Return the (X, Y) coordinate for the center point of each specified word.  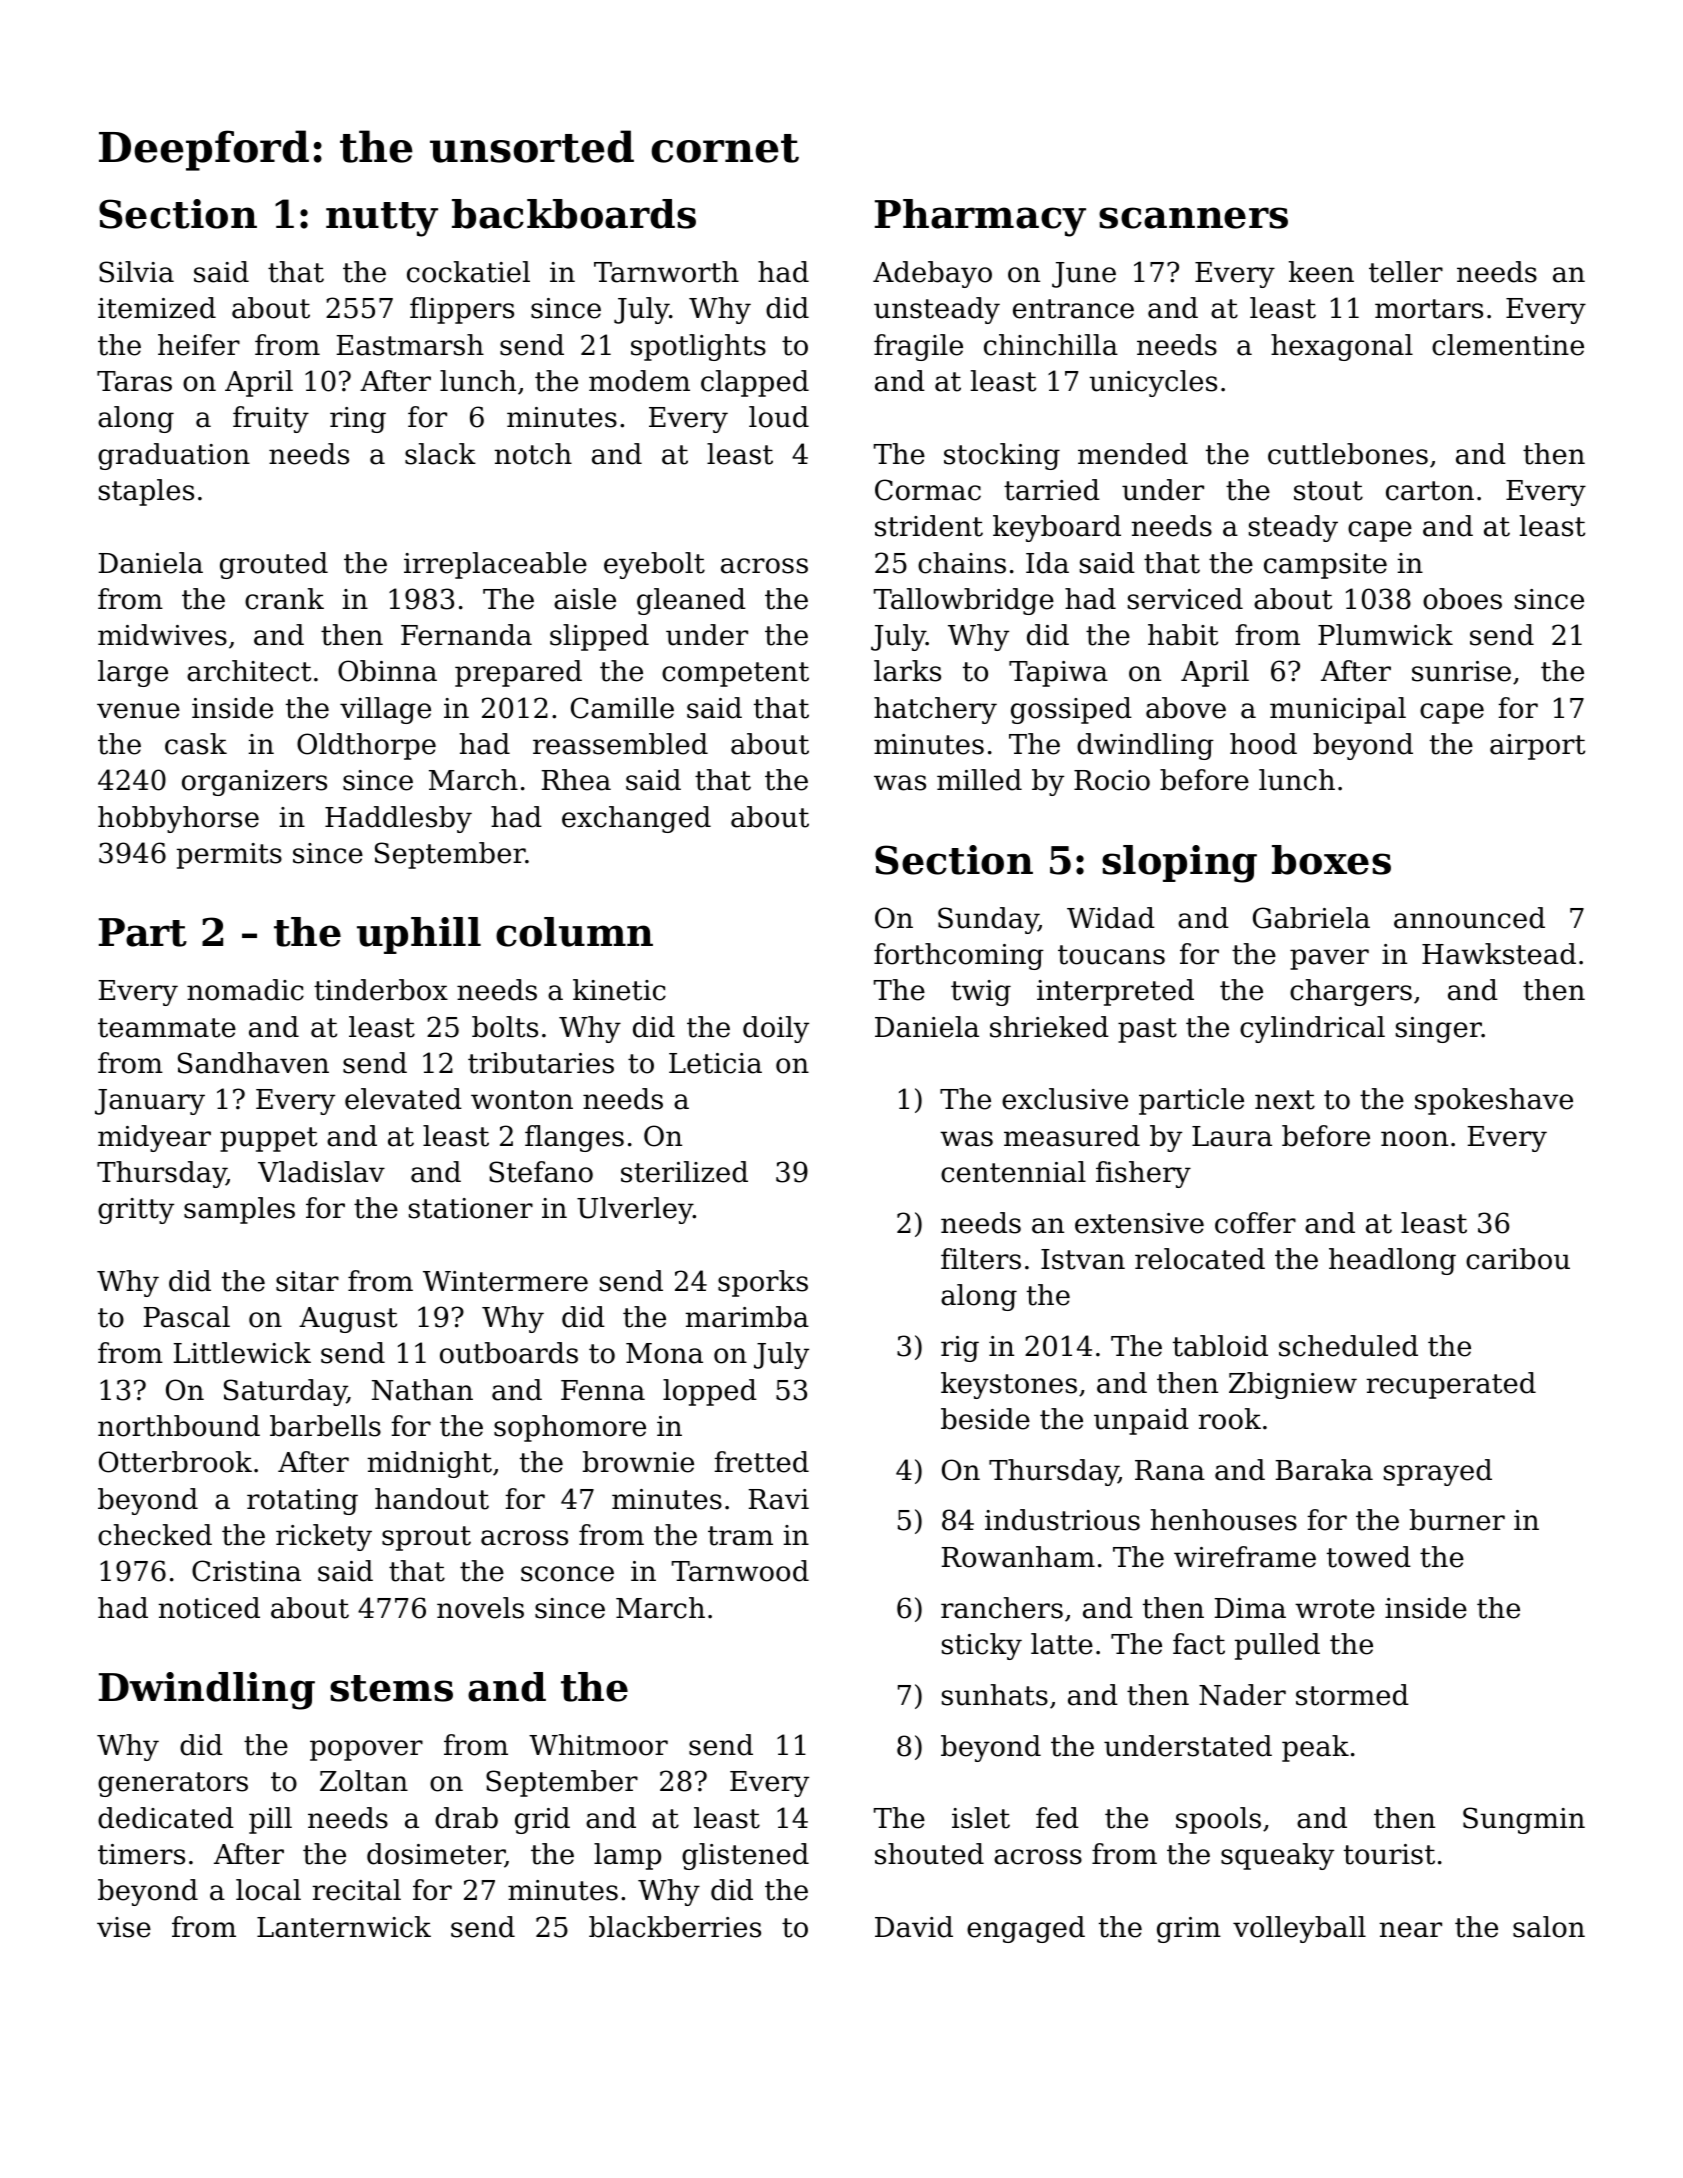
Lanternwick (344, 1927)
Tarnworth (666, 272)
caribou (1518, 1259)
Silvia (136, 272)
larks (907, 671)
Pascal (187, 1317)
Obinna (387, 671)
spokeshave (1494, 1101)
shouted (929, 1854)
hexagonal (1342, 347)
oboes (1462, 599)
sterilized (684, 1172)
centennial (1013, 1172)
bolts (505, 1027)
